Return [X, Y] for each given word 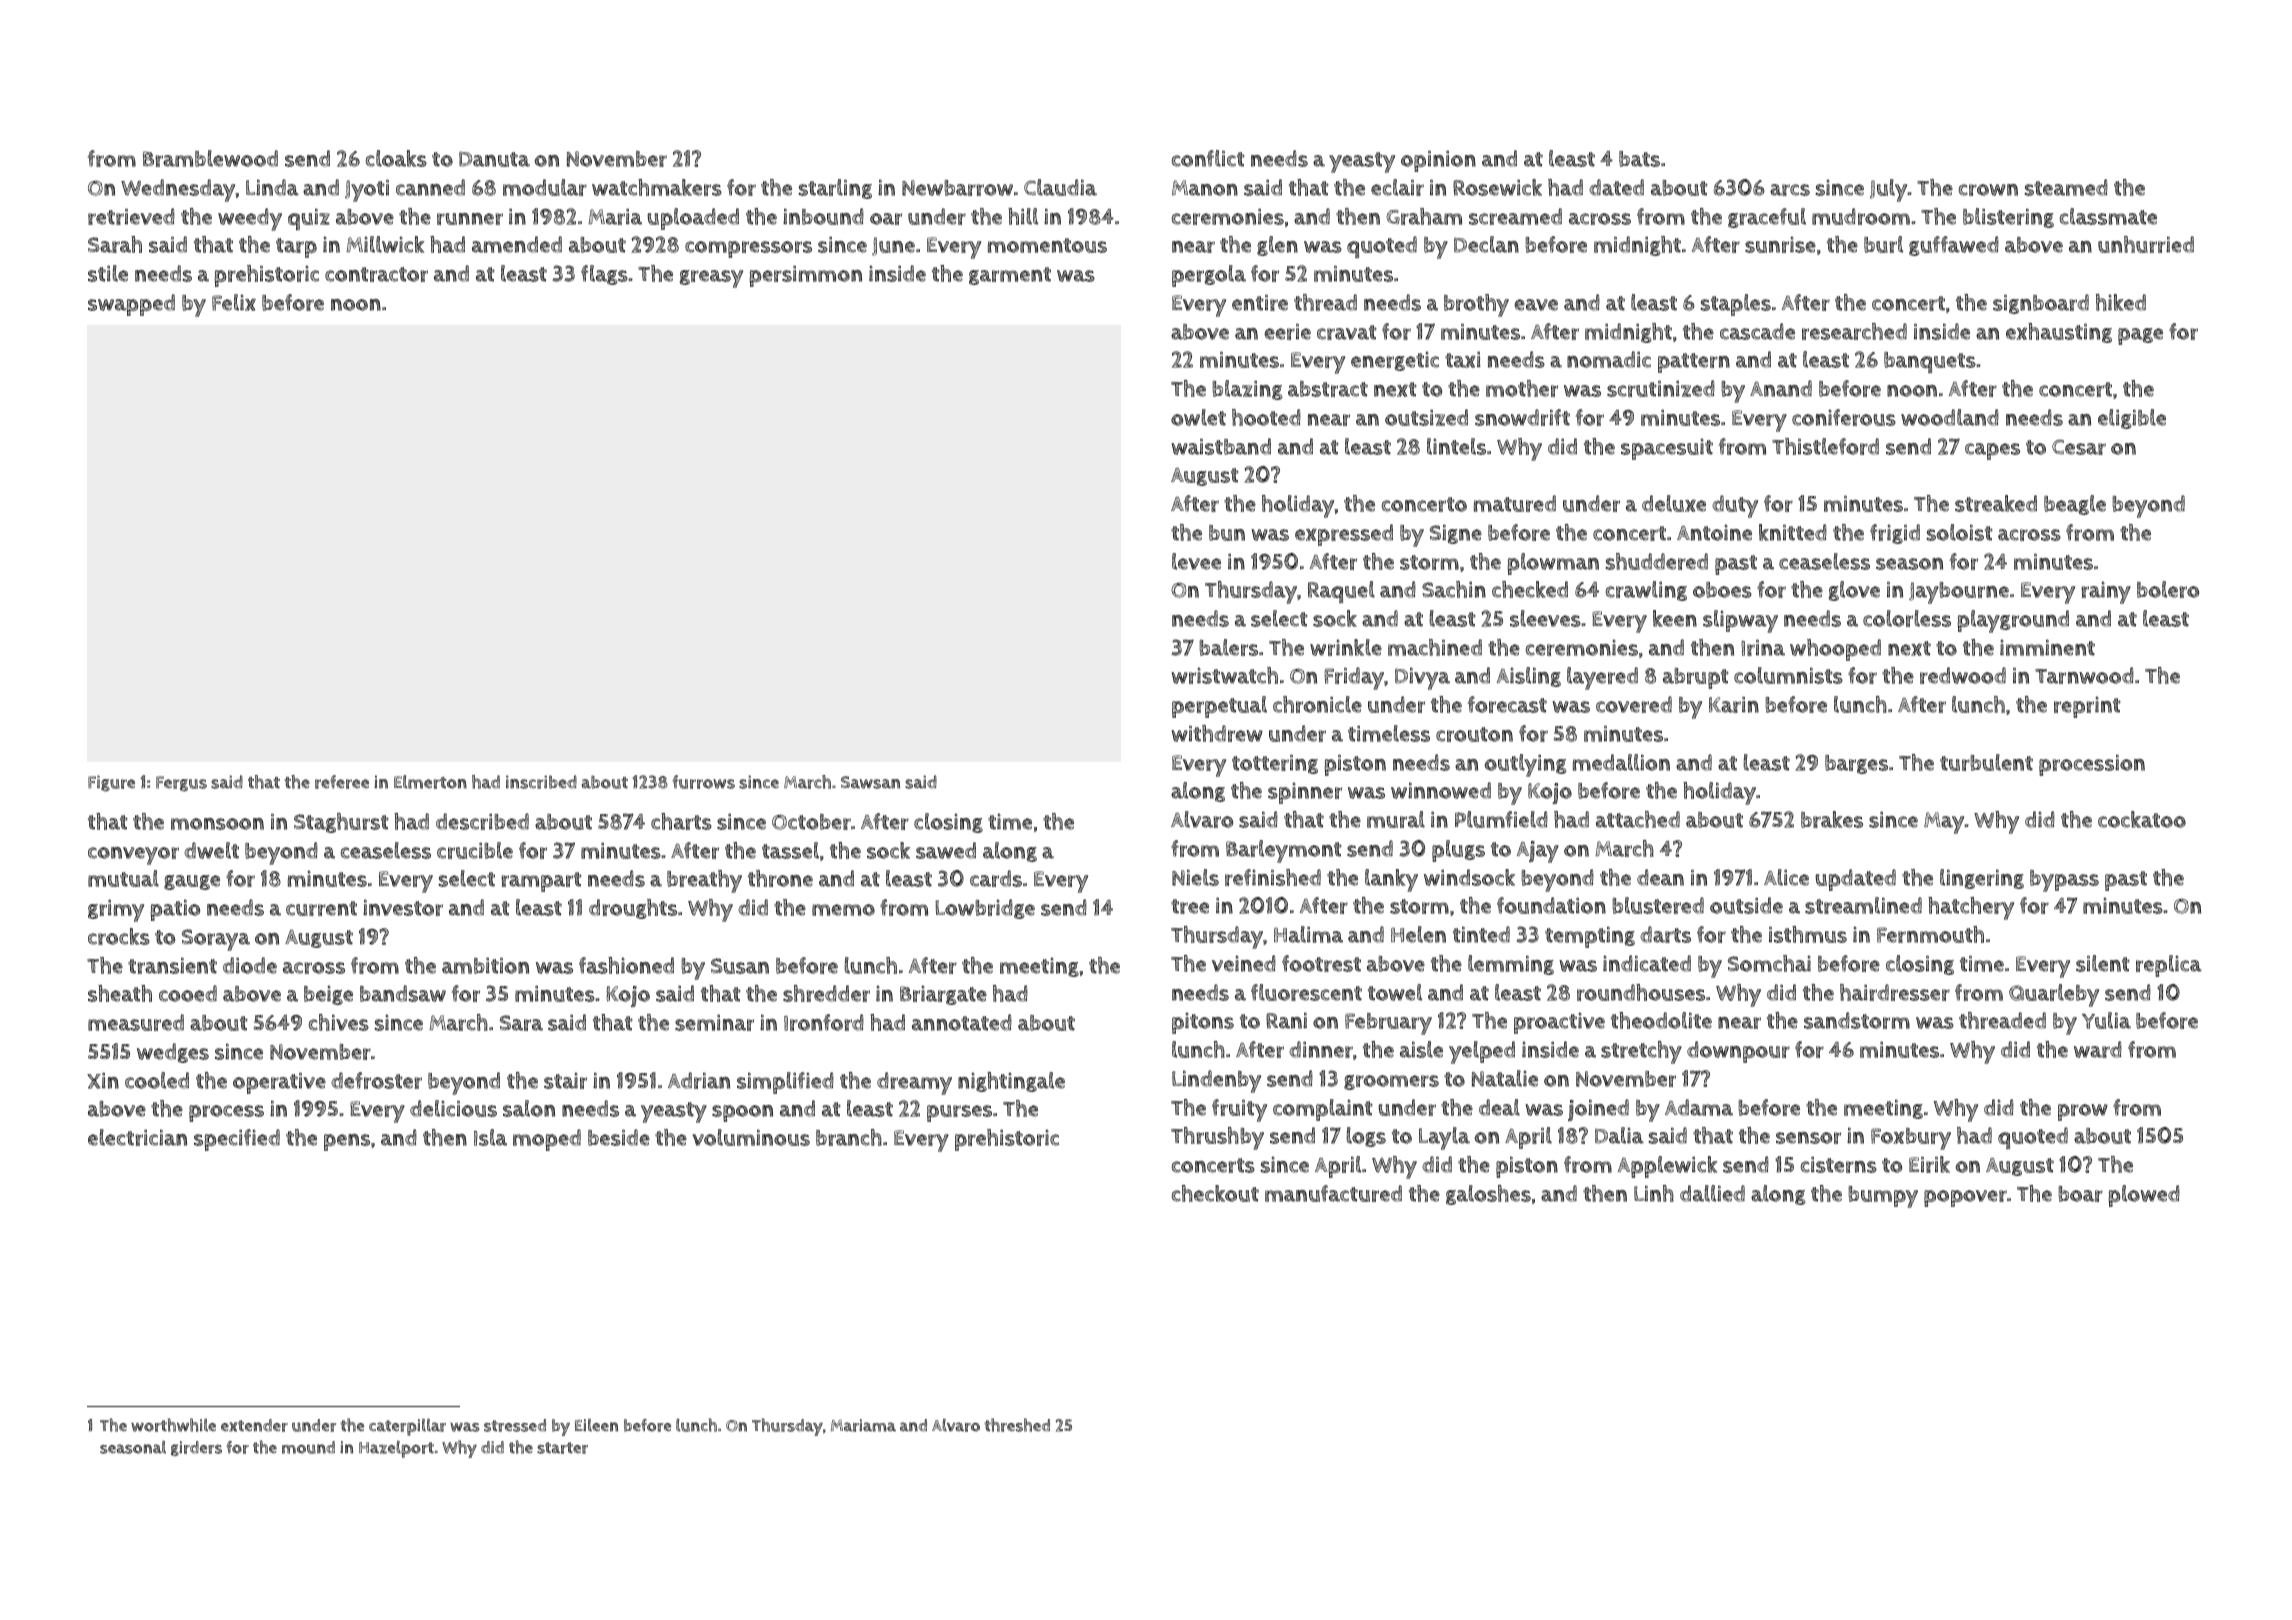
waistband [1221, 446]
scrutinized [1661, 388]
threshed [1017, 1425]
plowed [2144, 1196]
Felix [234, 302]
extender [254, 1425]
